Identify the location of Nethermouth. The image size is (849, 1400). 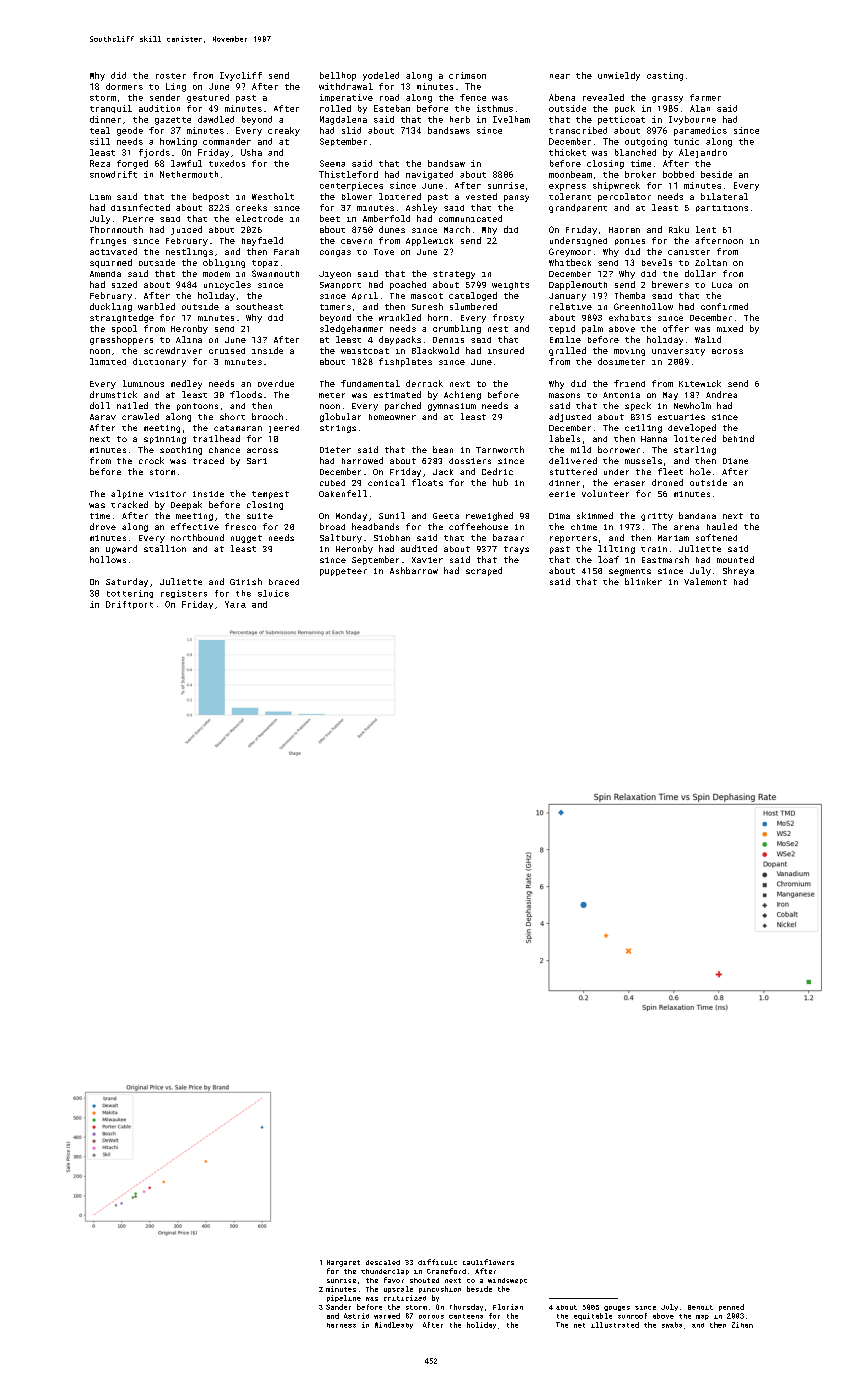
(189, 174).
